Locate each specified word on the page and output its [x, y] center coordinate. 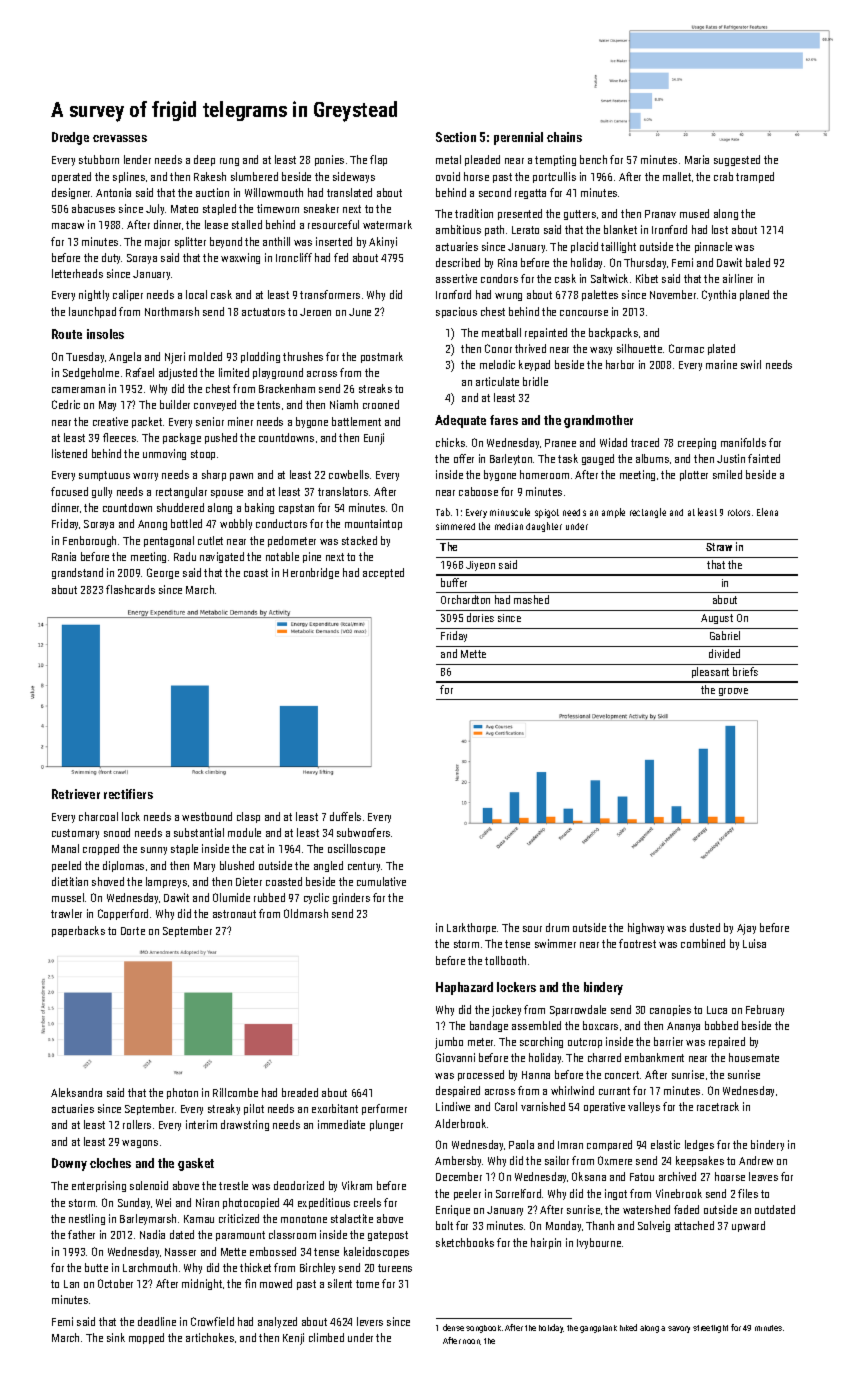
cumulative [381, 881]
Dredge [70, 138]
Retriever [76, 794]
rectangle [648, 513]
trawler [66, 913]
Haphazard [464, 988]
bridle [535, 381]
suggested [737, 160]
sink [116, 1337]
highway [646, 928]
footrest [637, 943]
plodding [260, 357]
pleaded [482, 160]
